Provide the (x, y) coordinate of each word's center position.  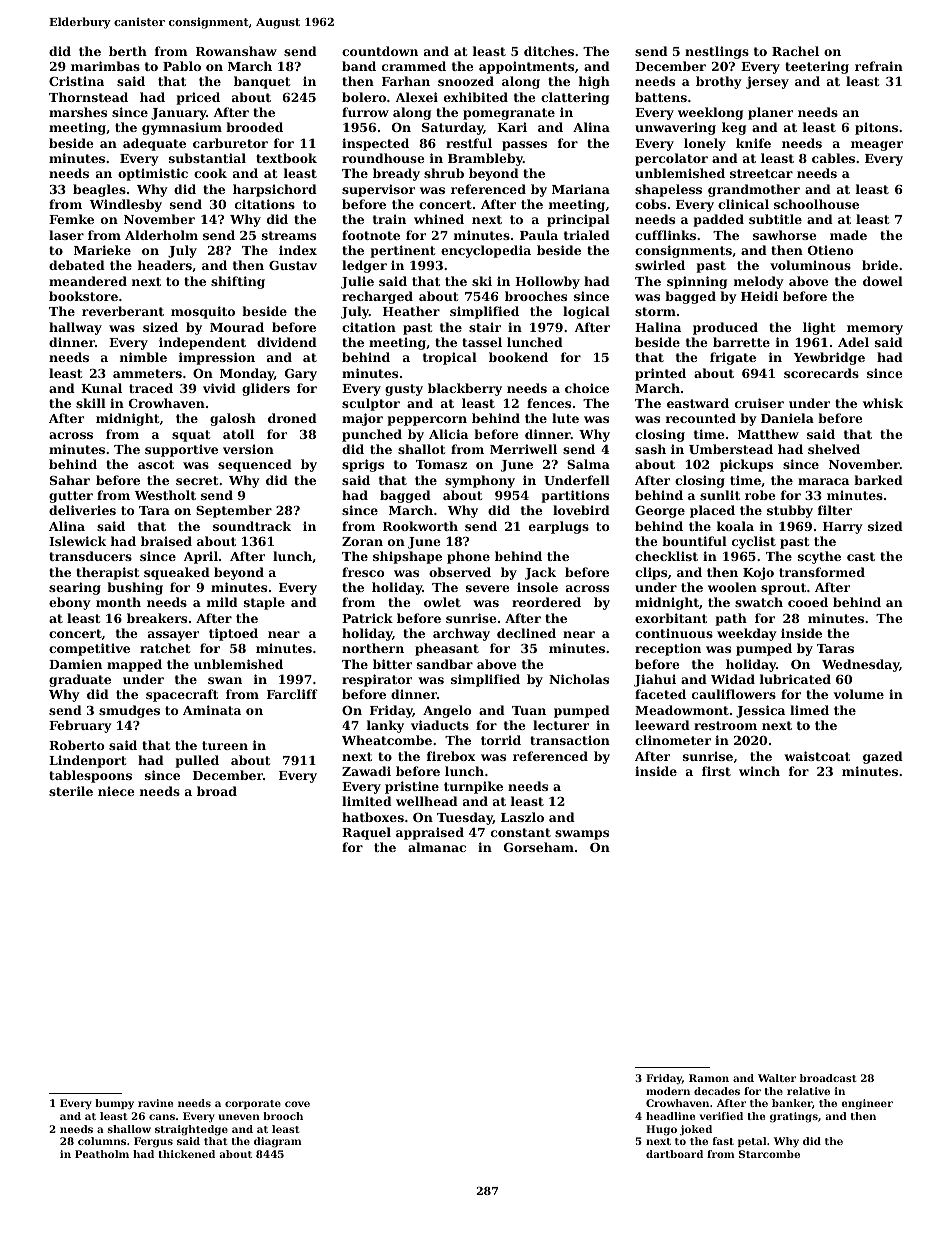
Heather (411, 311)
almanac (437, 847)
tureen (225, 745)
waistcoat (817, 756)
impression (217, 358)
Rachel (795, 51)
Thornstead (88, 97)
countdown (380, 51)
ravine (155, 1103)
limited (367, 801)
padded (718, 220)
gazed (883, 757)
